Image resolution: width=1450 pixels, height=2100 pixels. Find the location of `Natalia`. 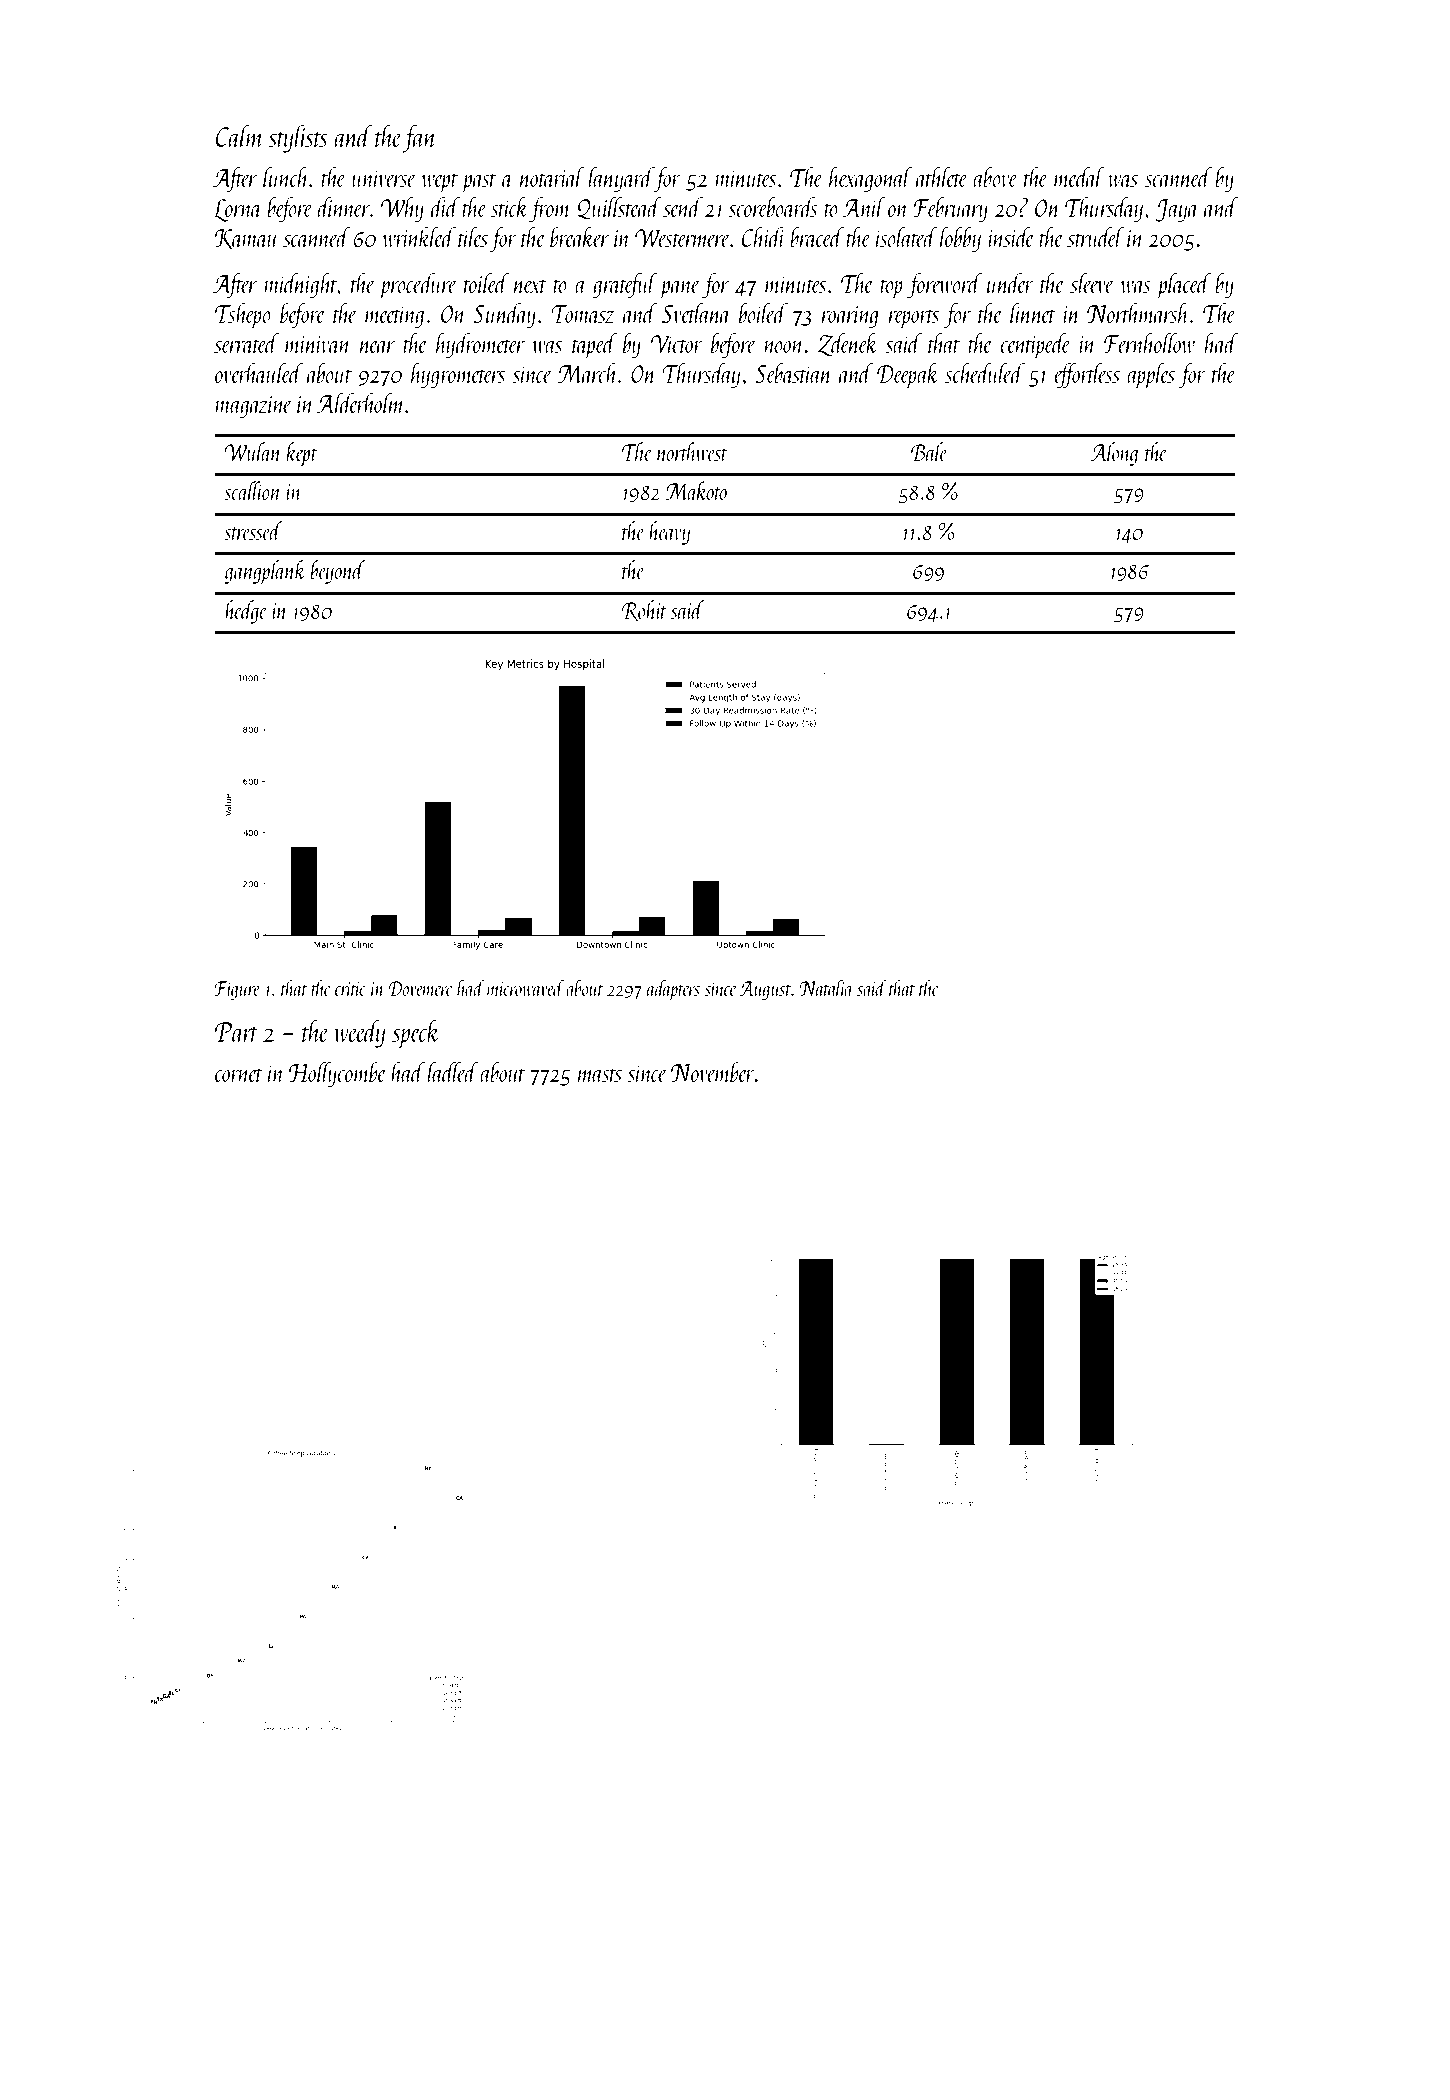

Natalia is located at coordinates (826, 987).
